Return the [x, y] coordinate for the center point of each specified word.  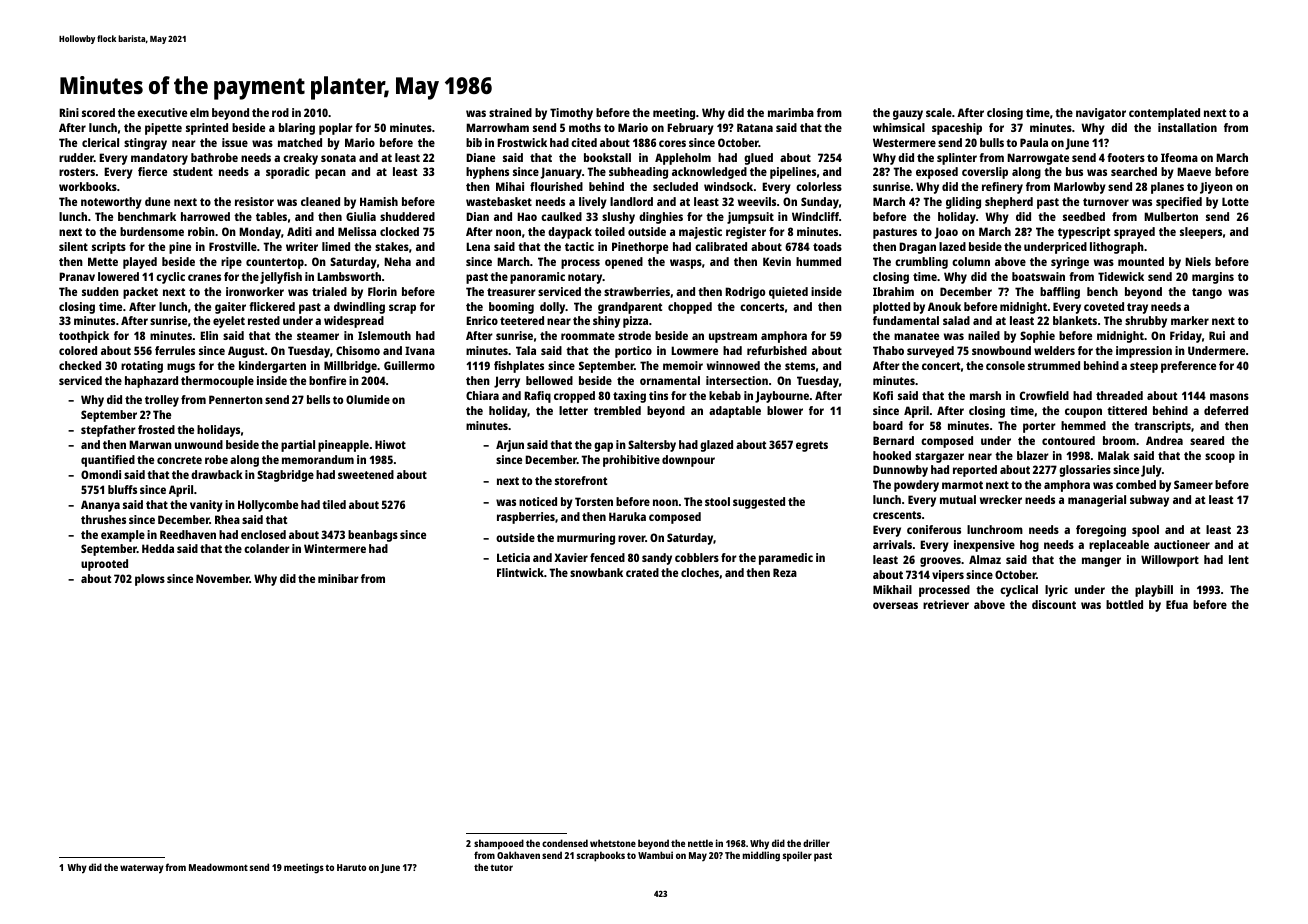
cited [584, 142]
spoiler [797, 856]
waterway [142, 869]
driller [816, 843]
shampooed [499, 844]
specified [1179, 203]
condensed [565, 843]
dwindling [359, 308]
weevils [757, 201]
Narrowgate [1038, 159]
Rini [69, 112]
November [223, 578]
